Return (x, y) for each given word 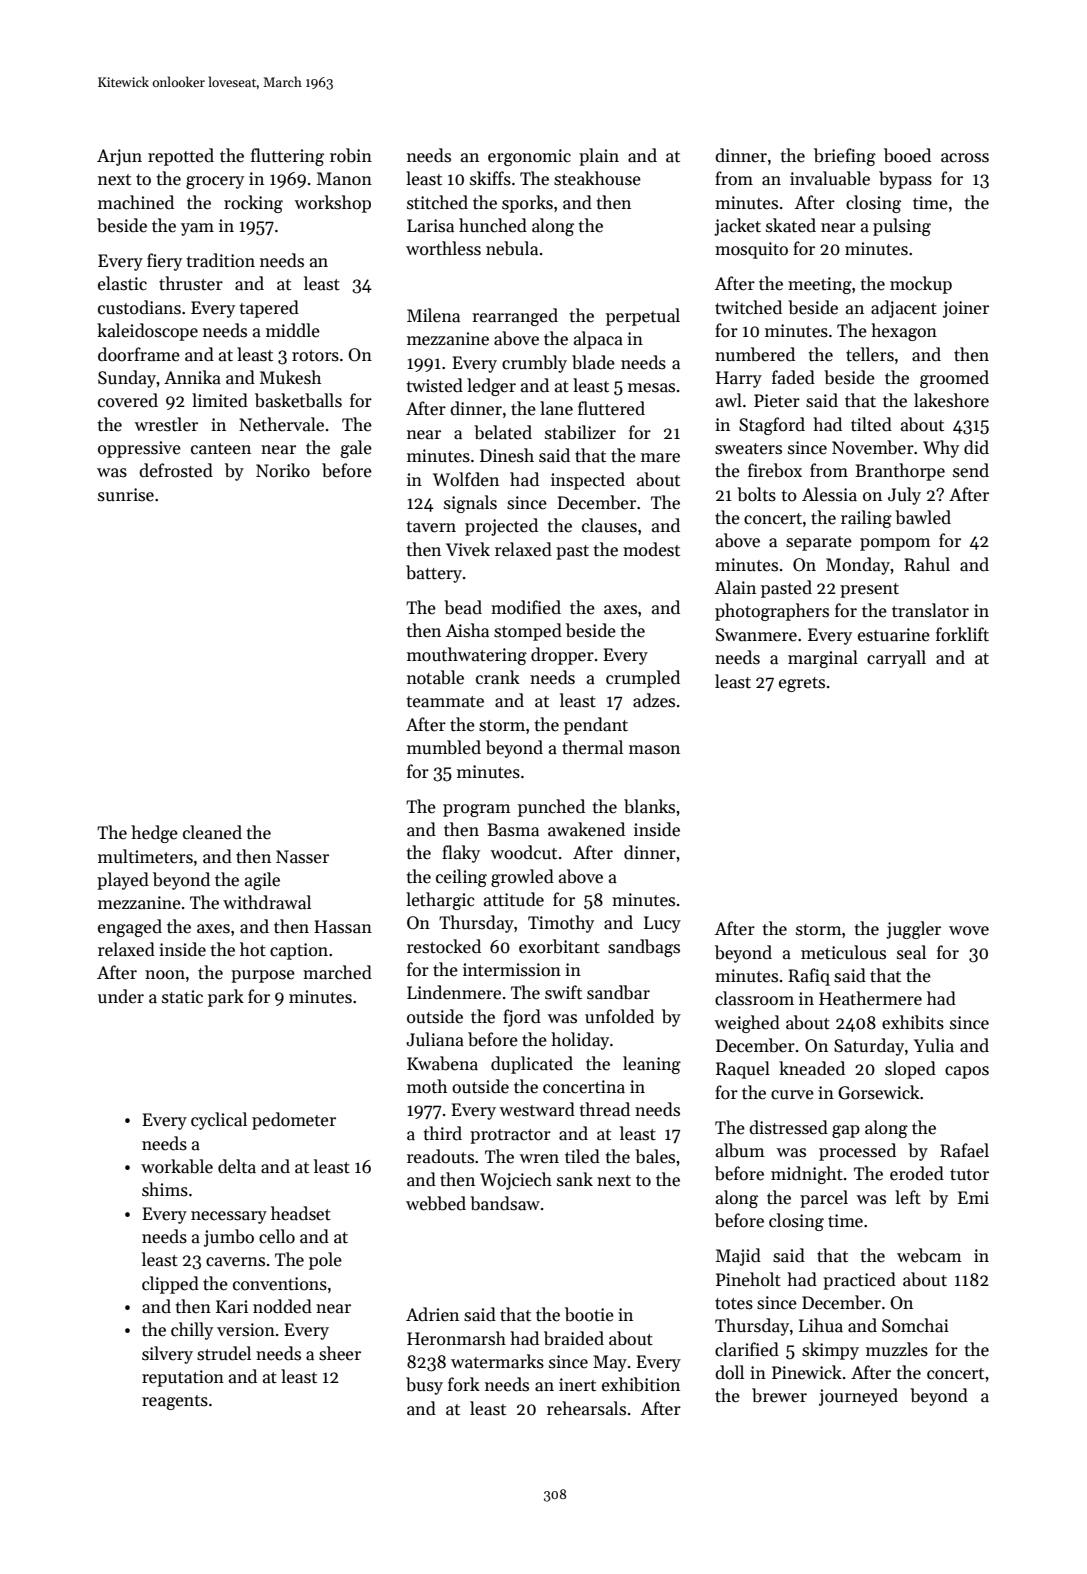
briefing (845, 157)
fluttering (287, 157)
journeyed (858, 1397)
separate (819, 543)
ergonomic (529, 157)
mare (660, 458)
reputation (183, 1378)
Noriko (283, 470)
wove (969, 931)
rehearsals (586, 1408)
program (477, 810)
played (123, 881)
